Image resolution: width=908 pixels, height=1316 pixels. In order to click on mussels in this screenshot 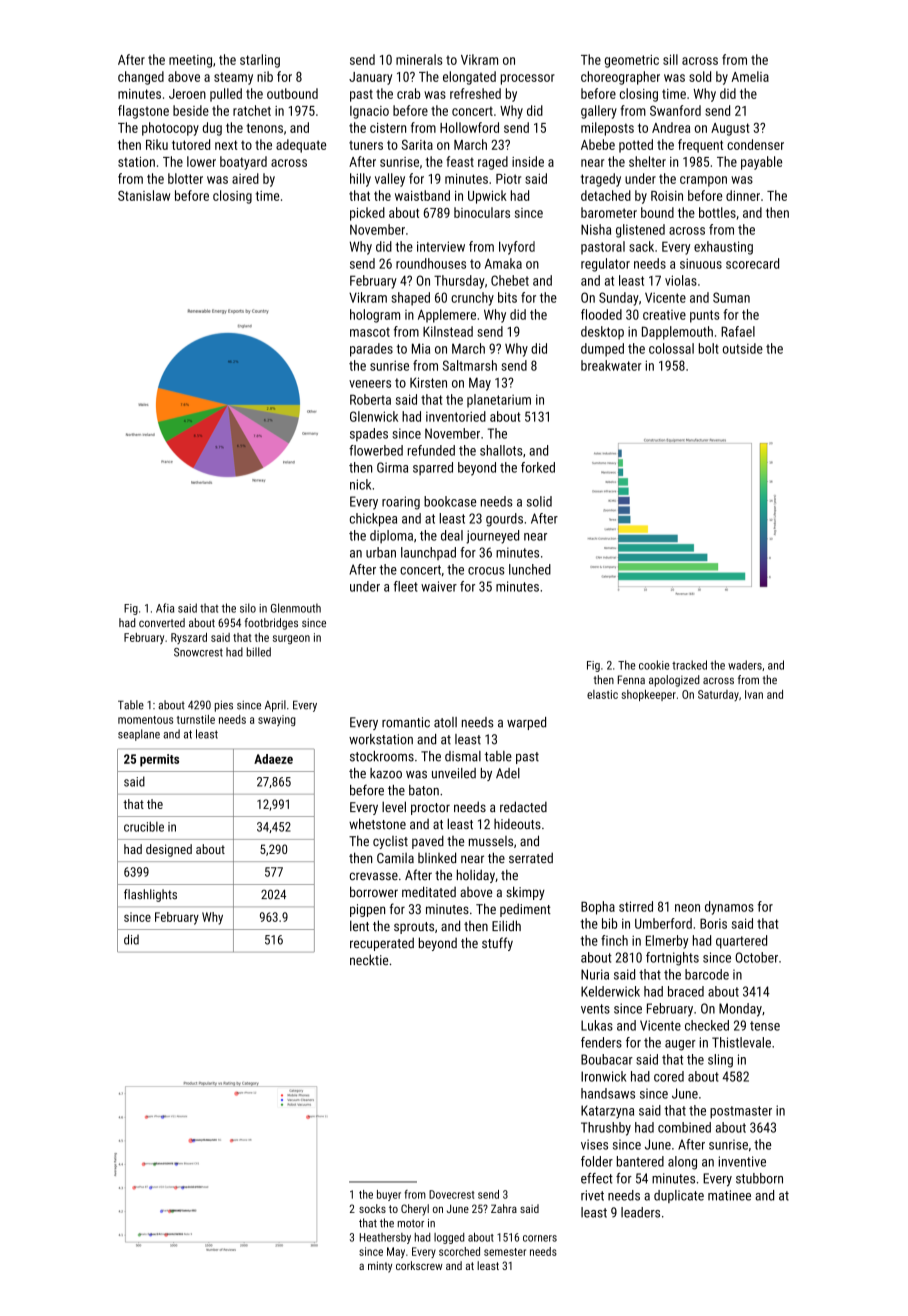, I will do `click(491, 841)`.
